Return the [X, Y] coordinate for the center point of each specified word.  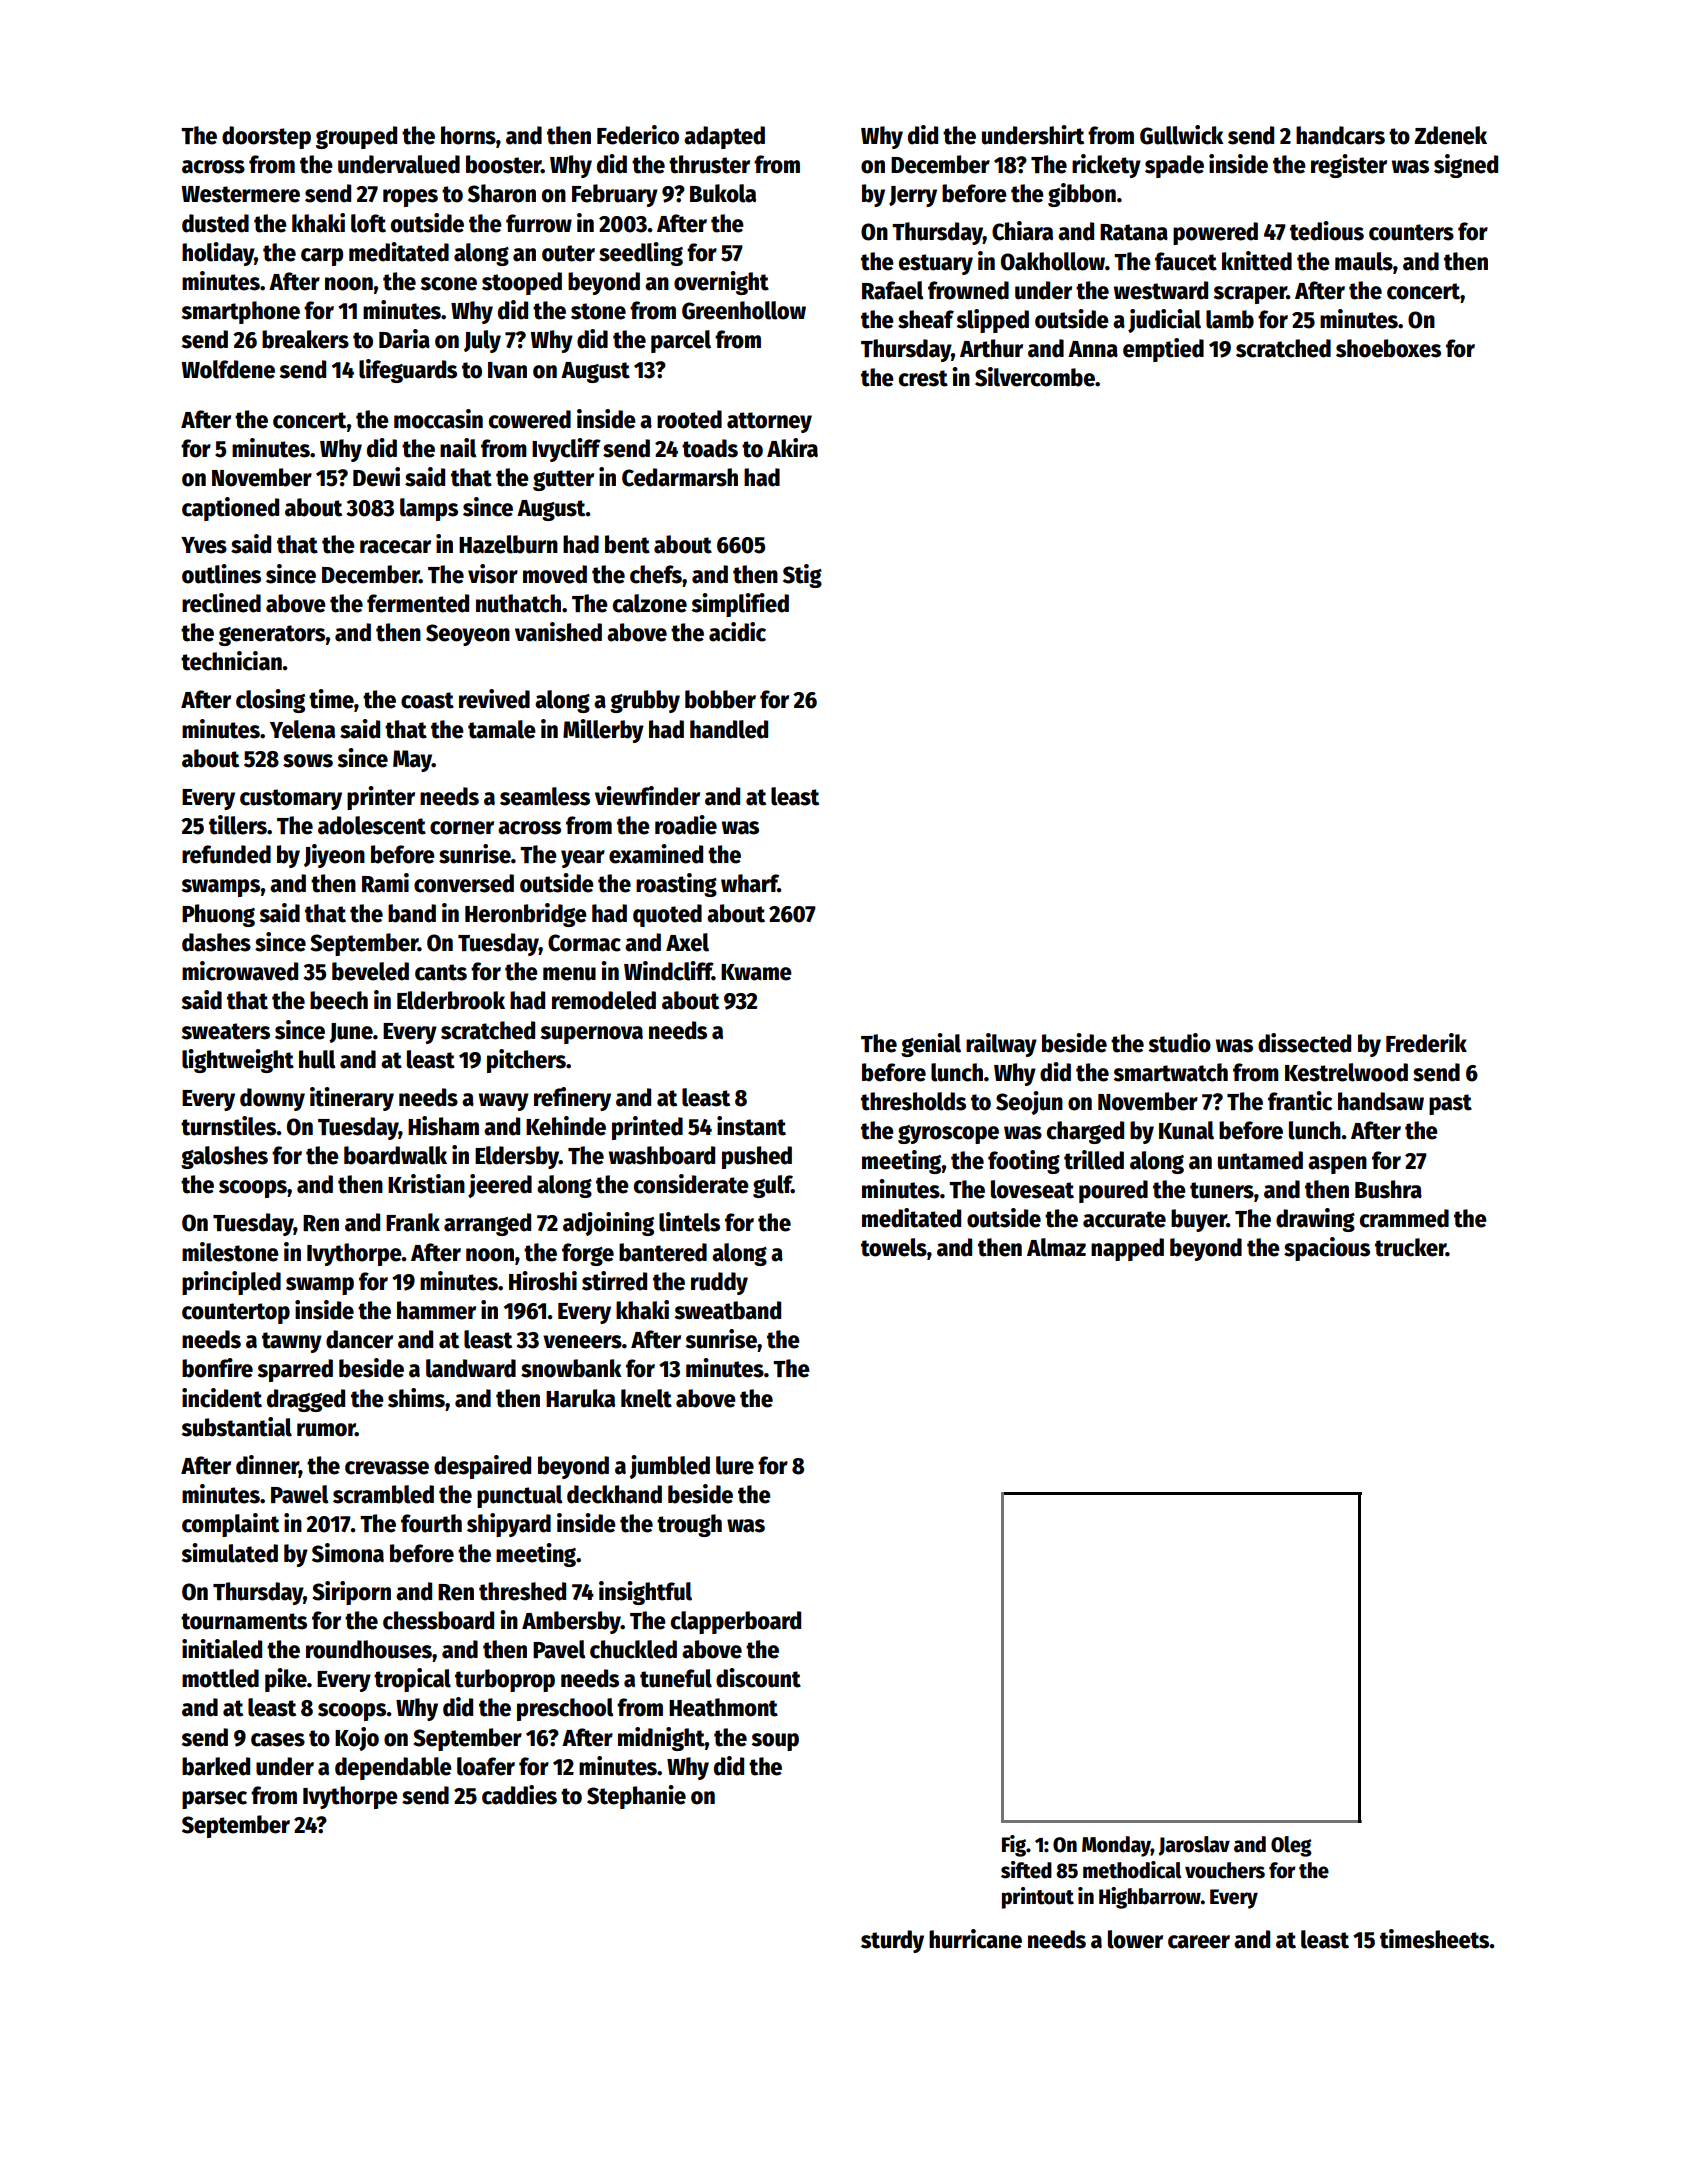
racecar [395, 547]
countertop [236, 1313]
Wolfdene [228, 369]
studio [1179, 1043]
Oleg [1291, 1846]
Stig [802, 576]
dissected [1304, 1043]
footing [1024, 1162]
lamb [1230, 319]
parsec [214, 1800]
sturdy [892, 1941]
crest [923, 378]
